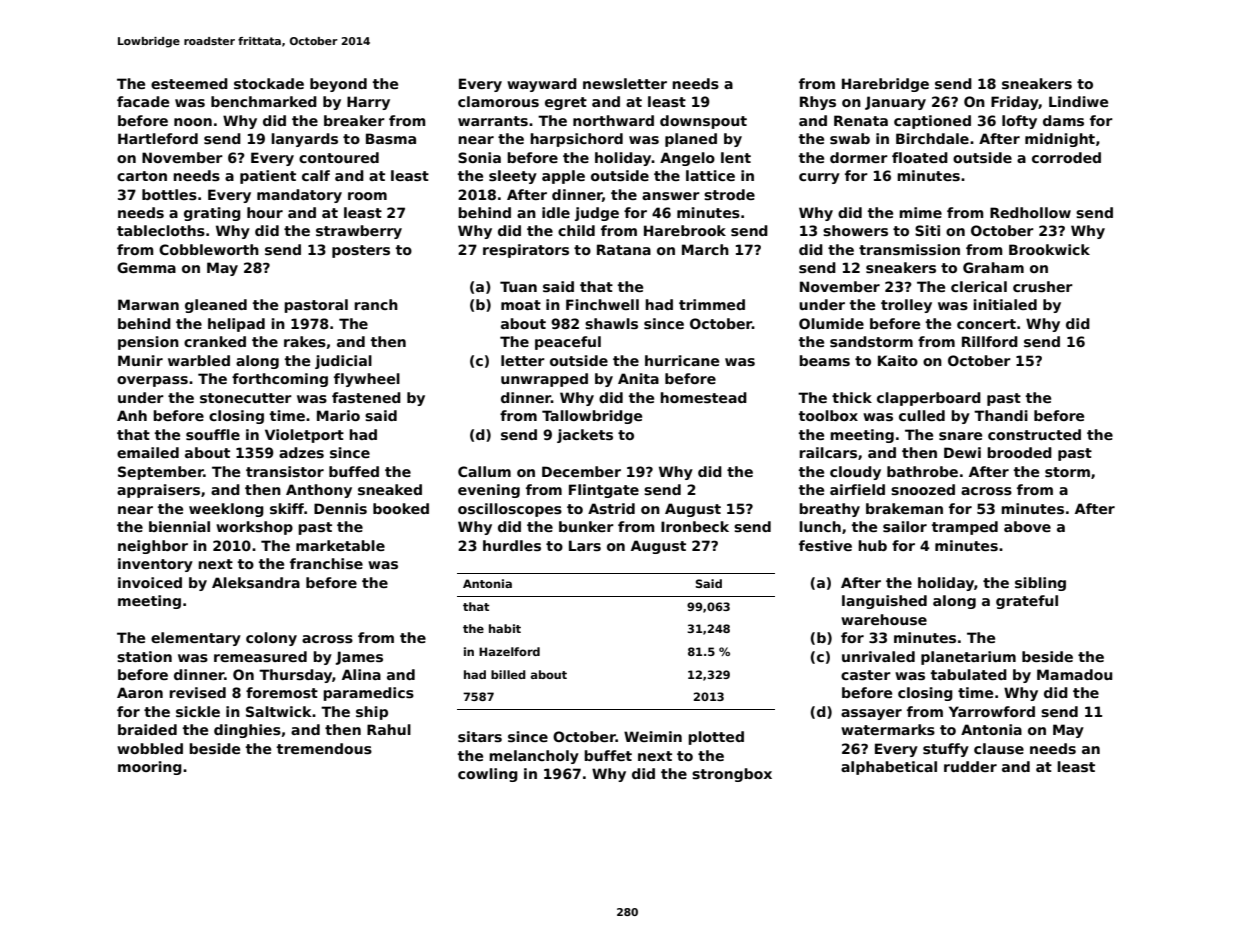 This screenshot has width=1233, height=952. What do you see at coordinates (922, 415) in the screenshot?
I see `culled` at bounding box center [922, 415].
